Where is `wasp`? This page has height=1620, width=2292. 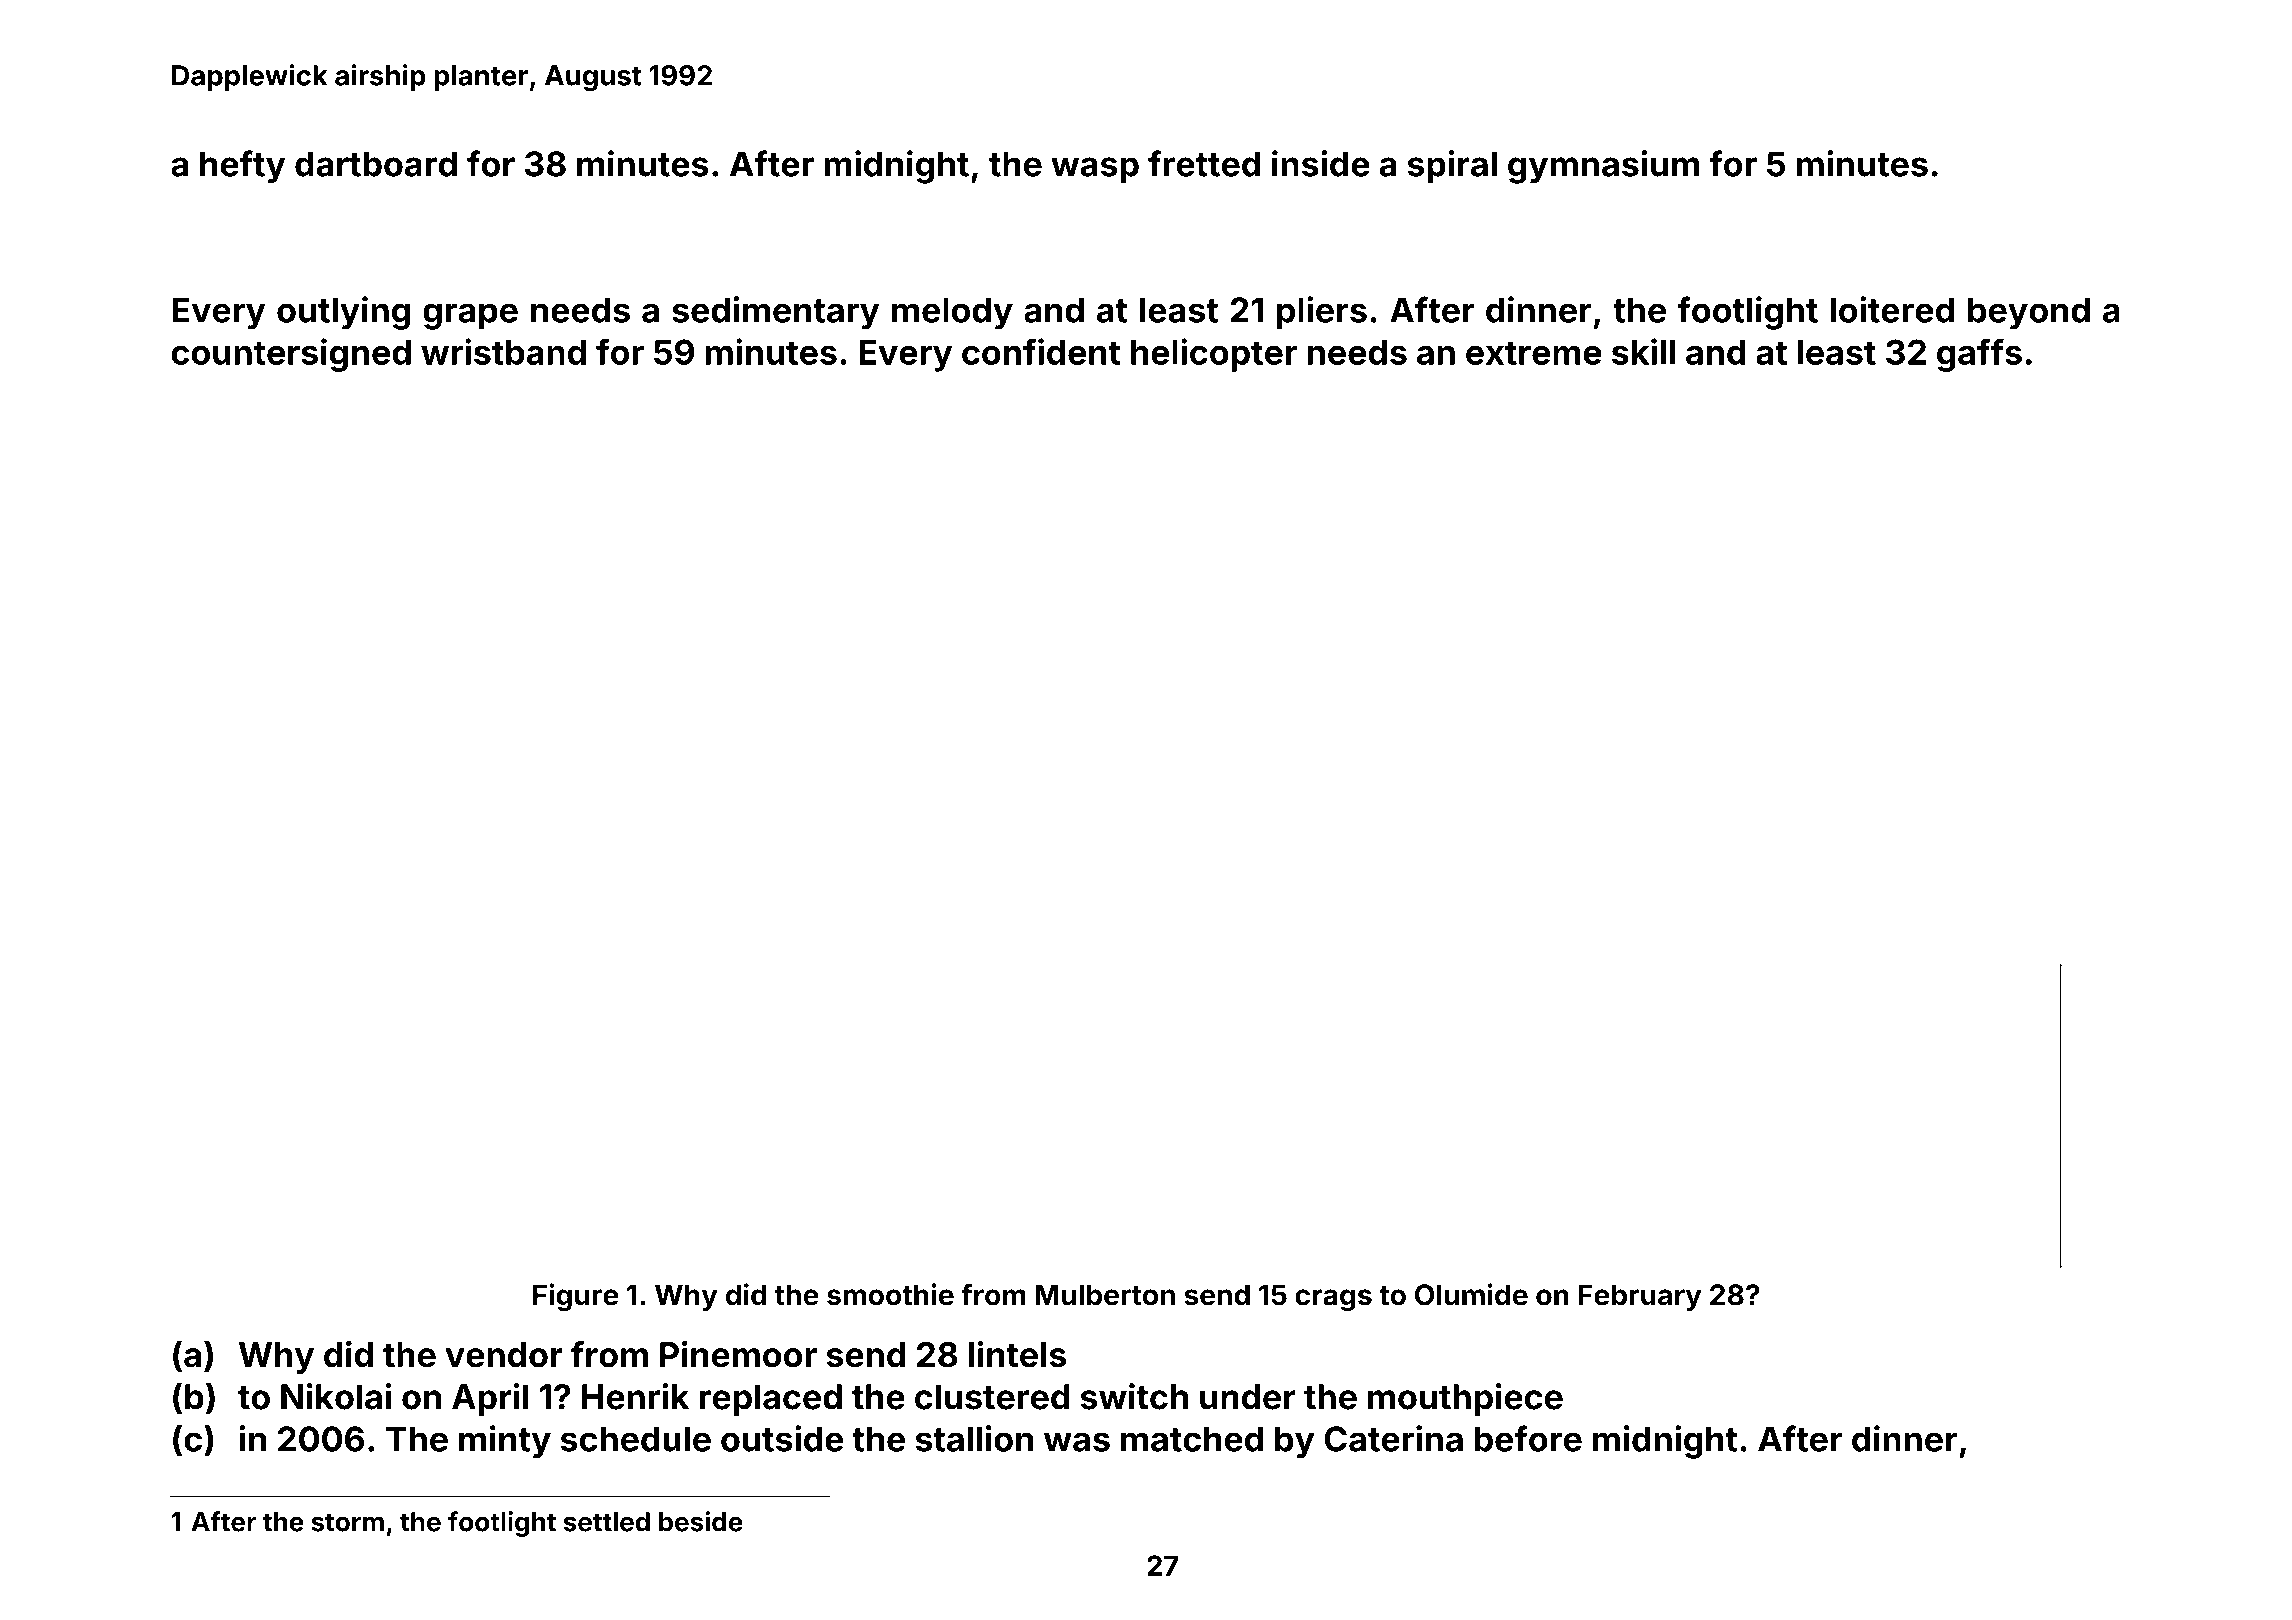
wasp is located at coordinates (1095, 170).
